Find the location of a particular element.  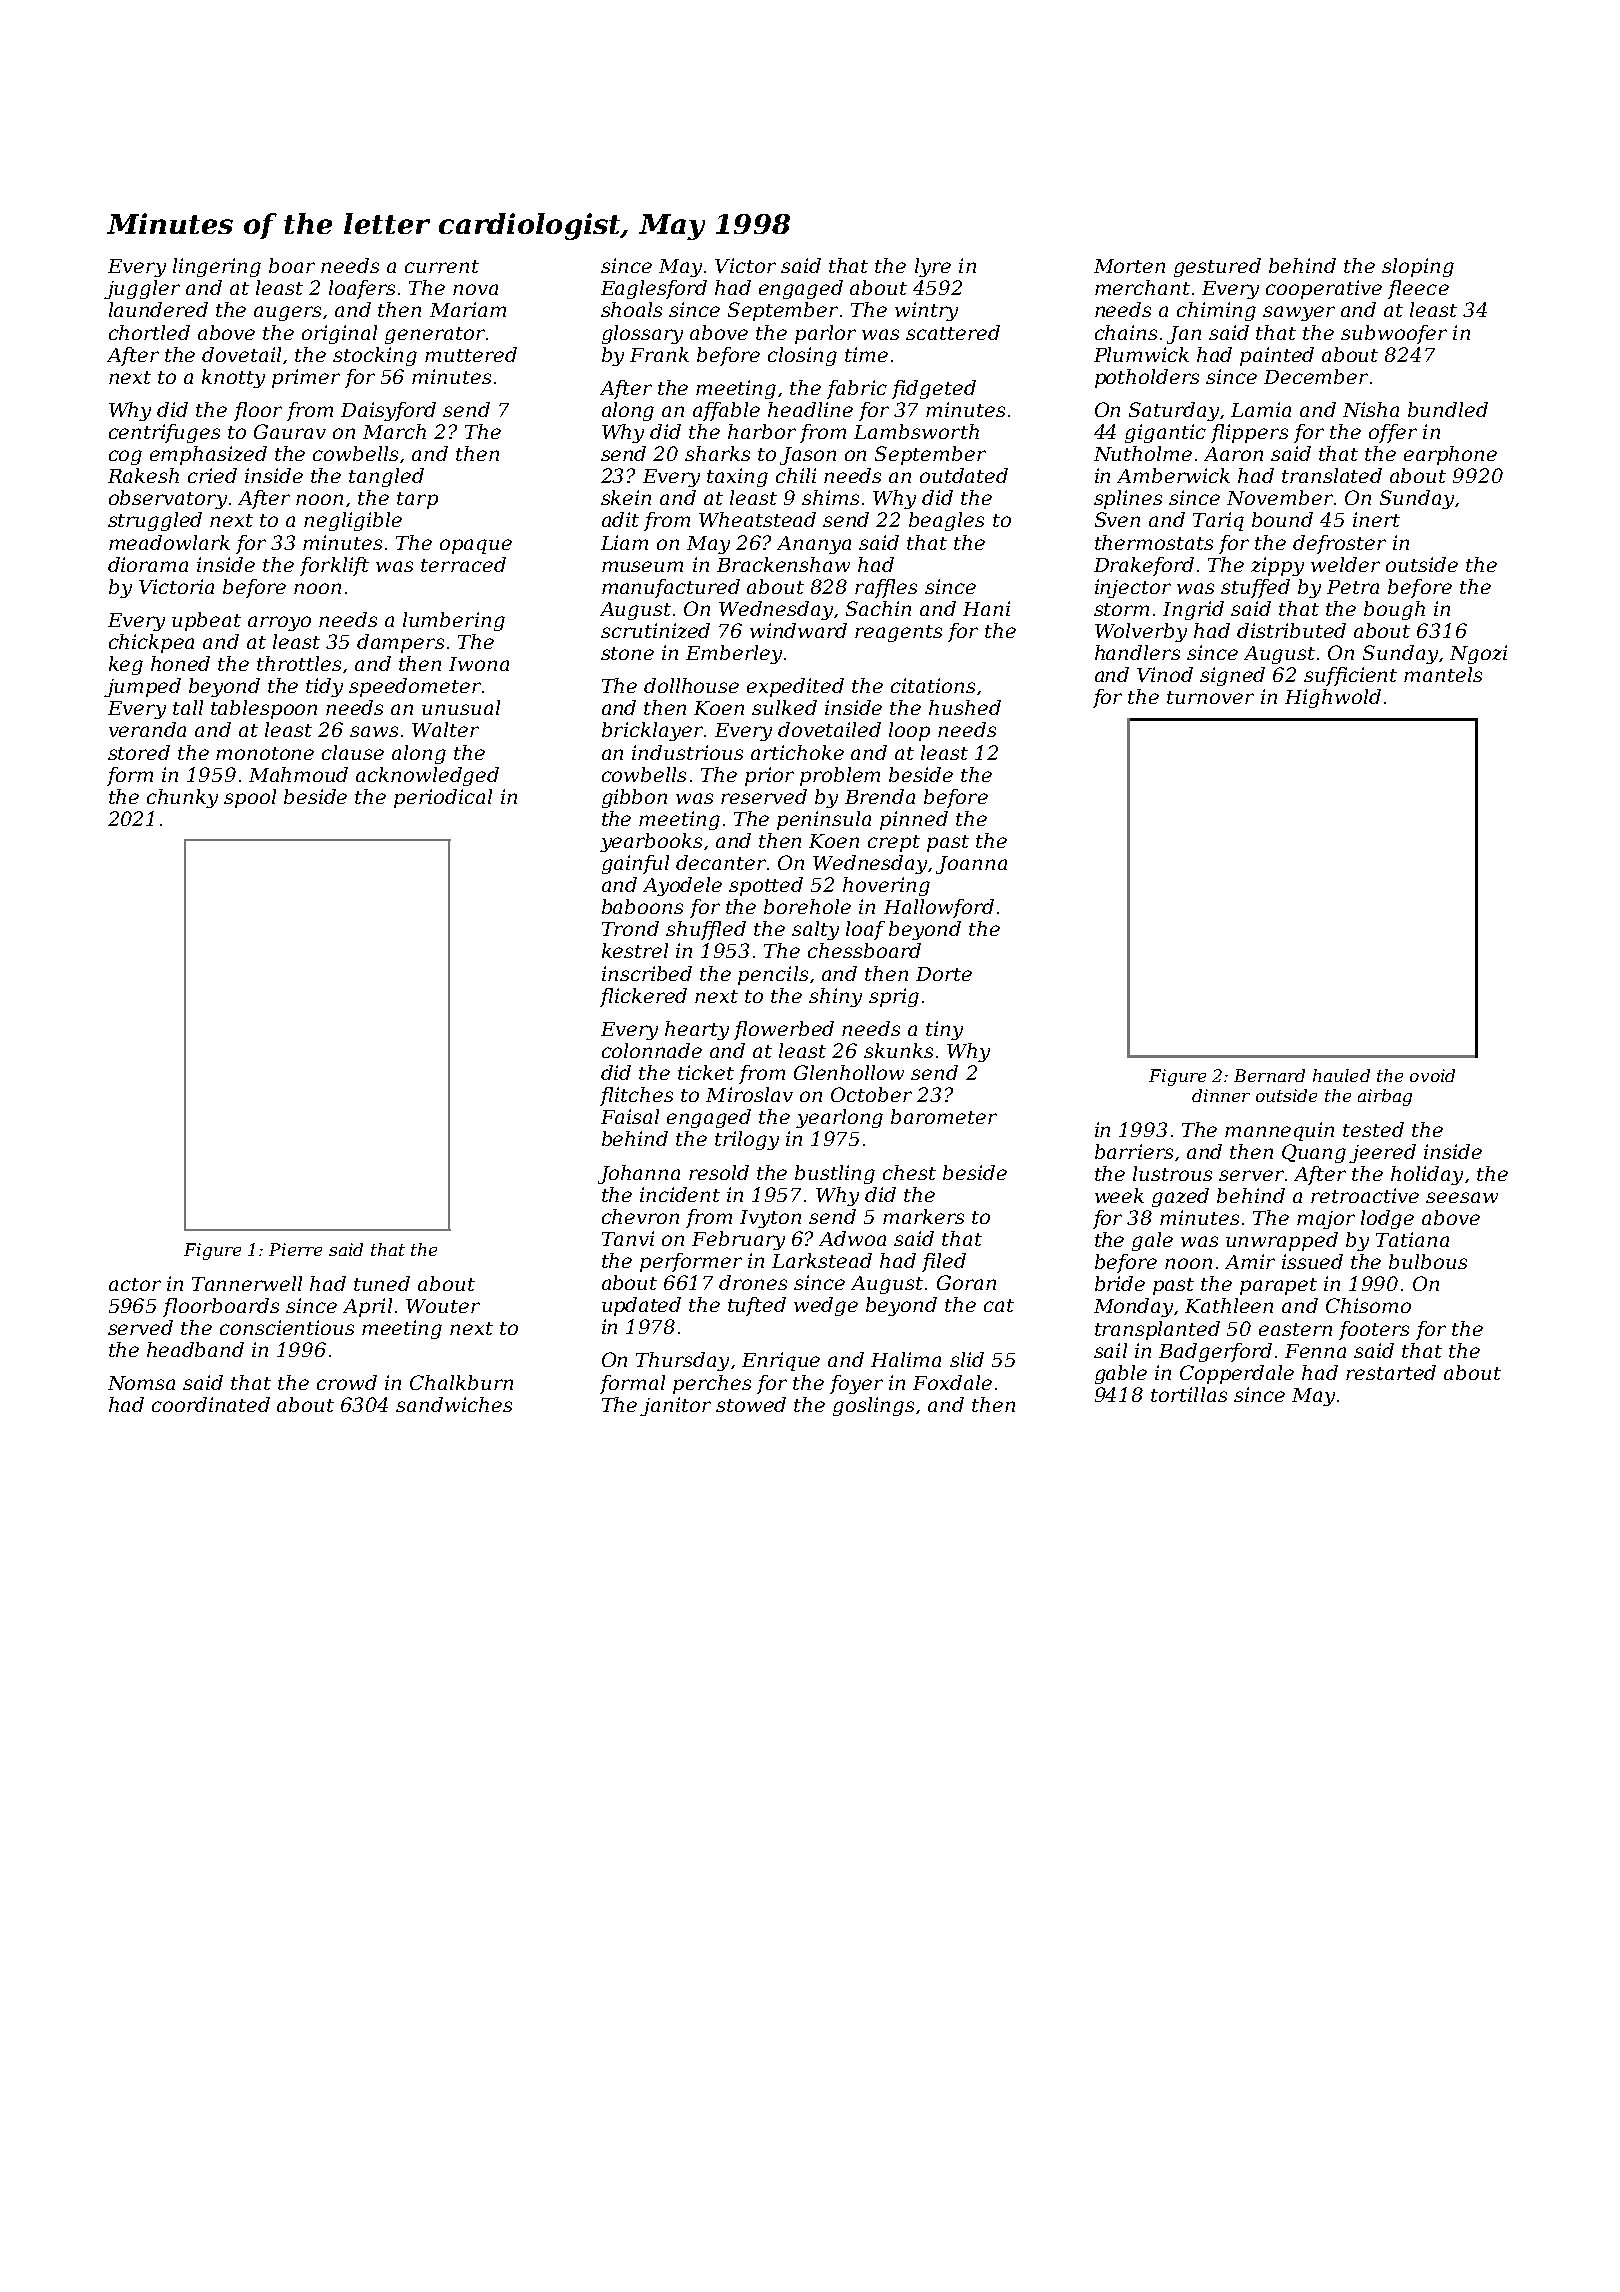

lyre is located at coordinates (933, 267).
